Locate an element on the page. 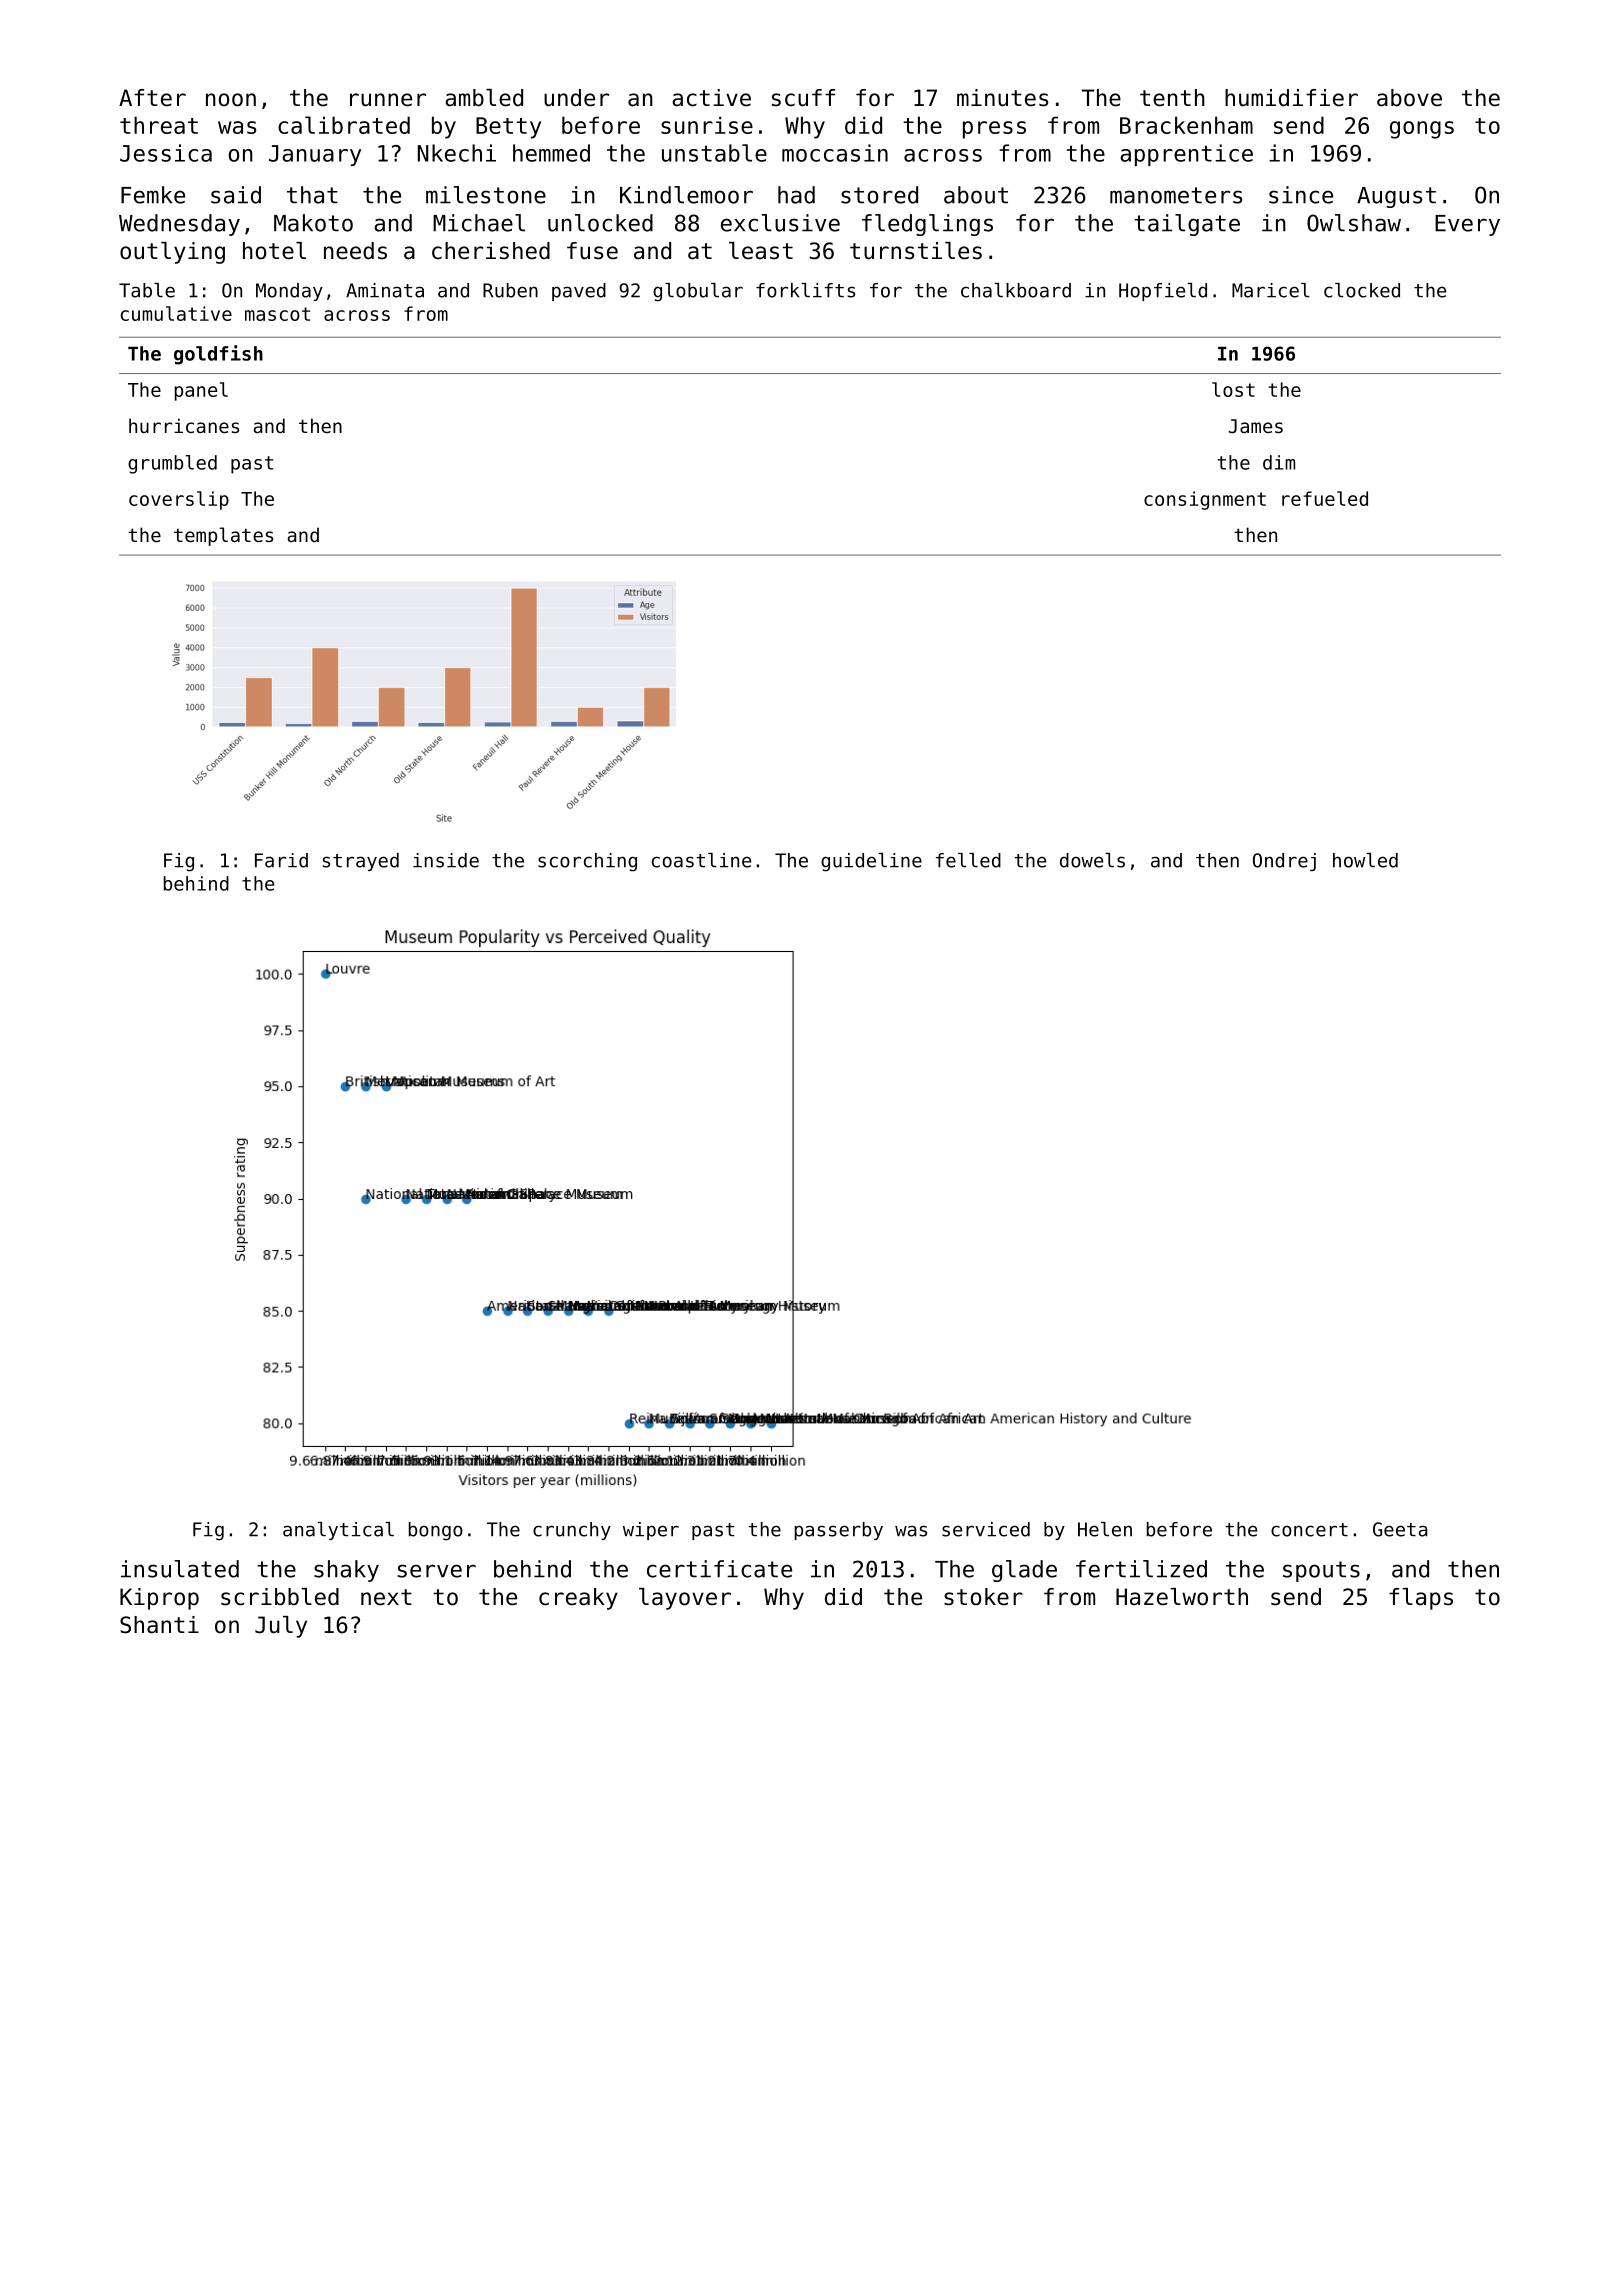  active is located at coordinates (711, 98).
